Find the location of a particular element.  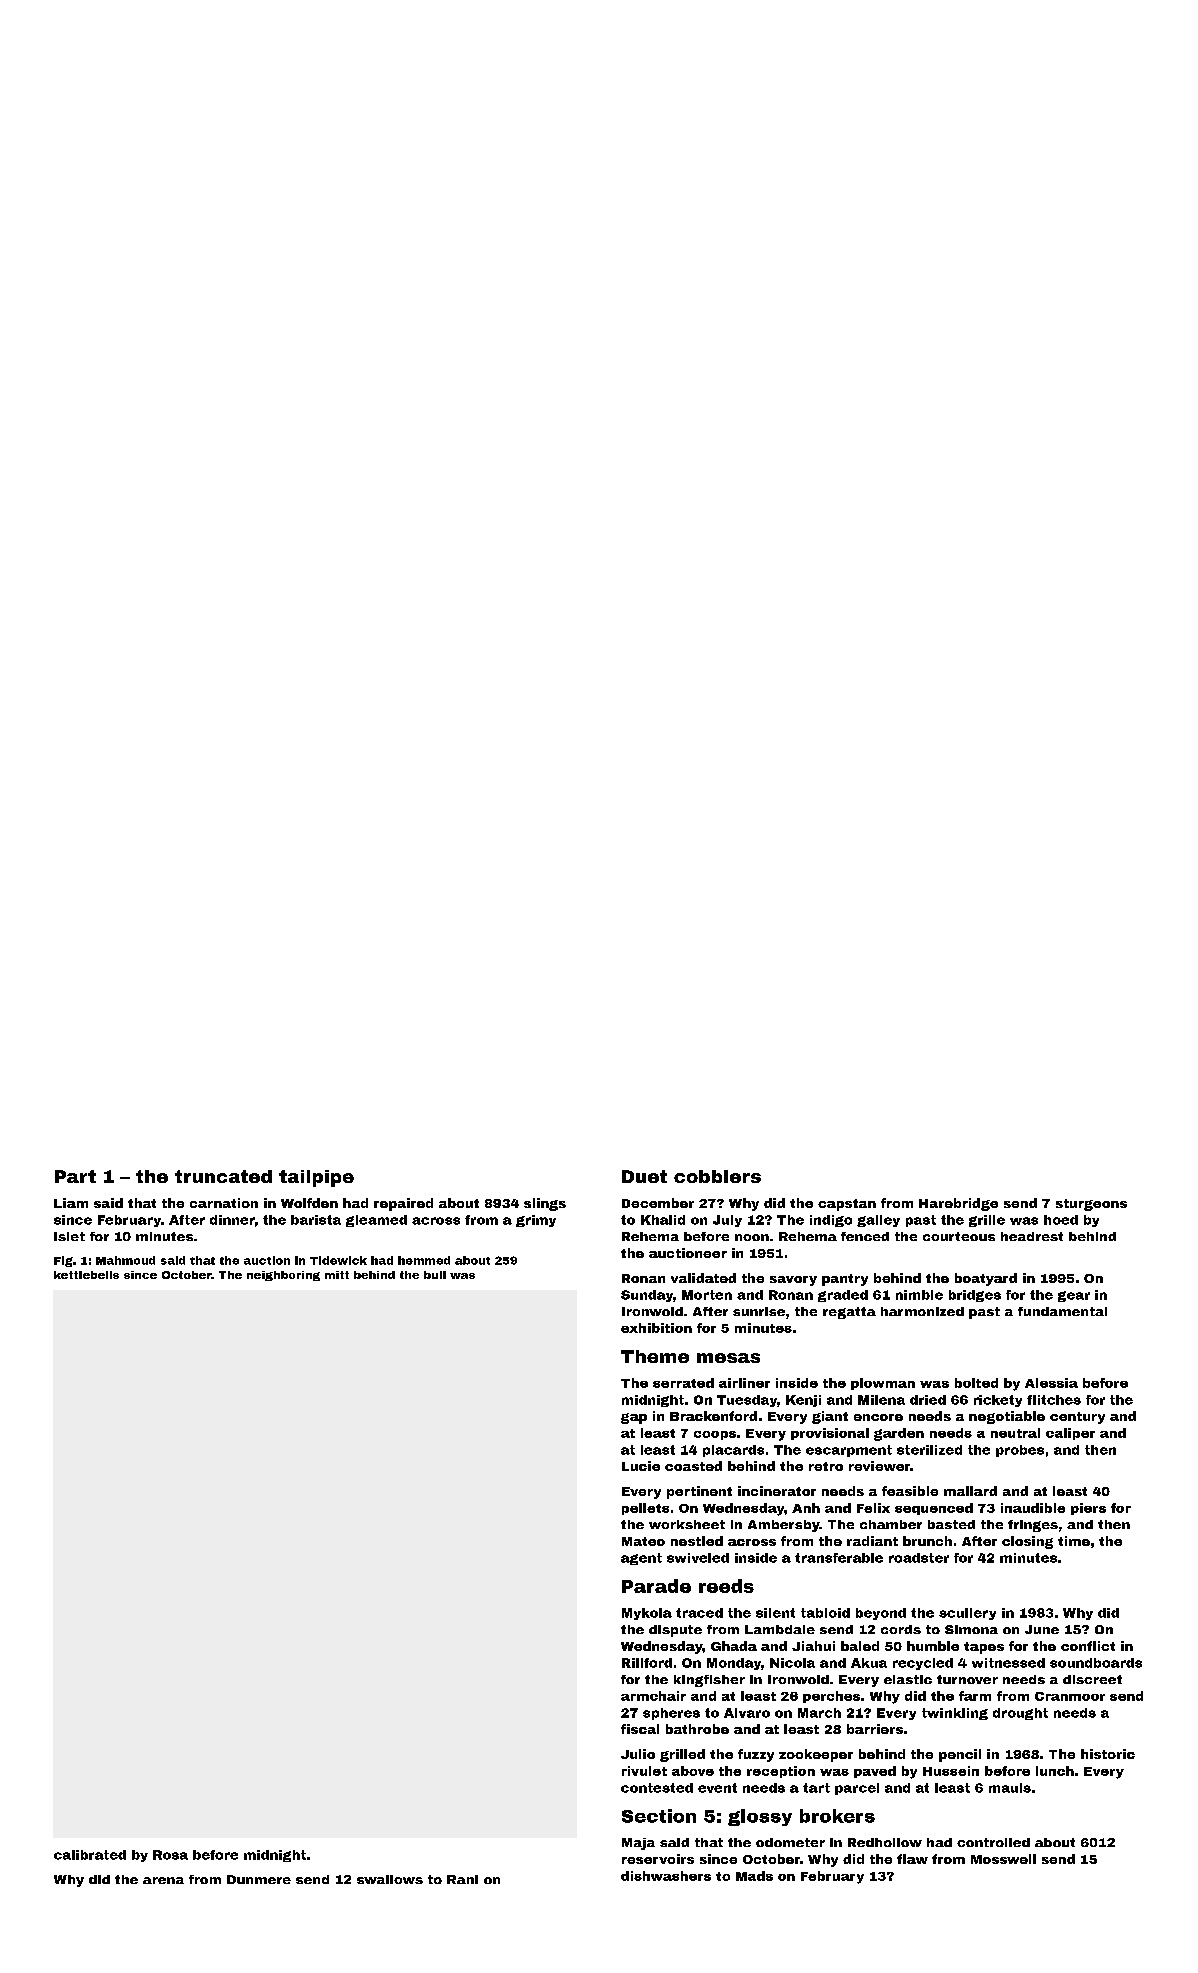

Dunmere is located at coordinates (259, 1879).
